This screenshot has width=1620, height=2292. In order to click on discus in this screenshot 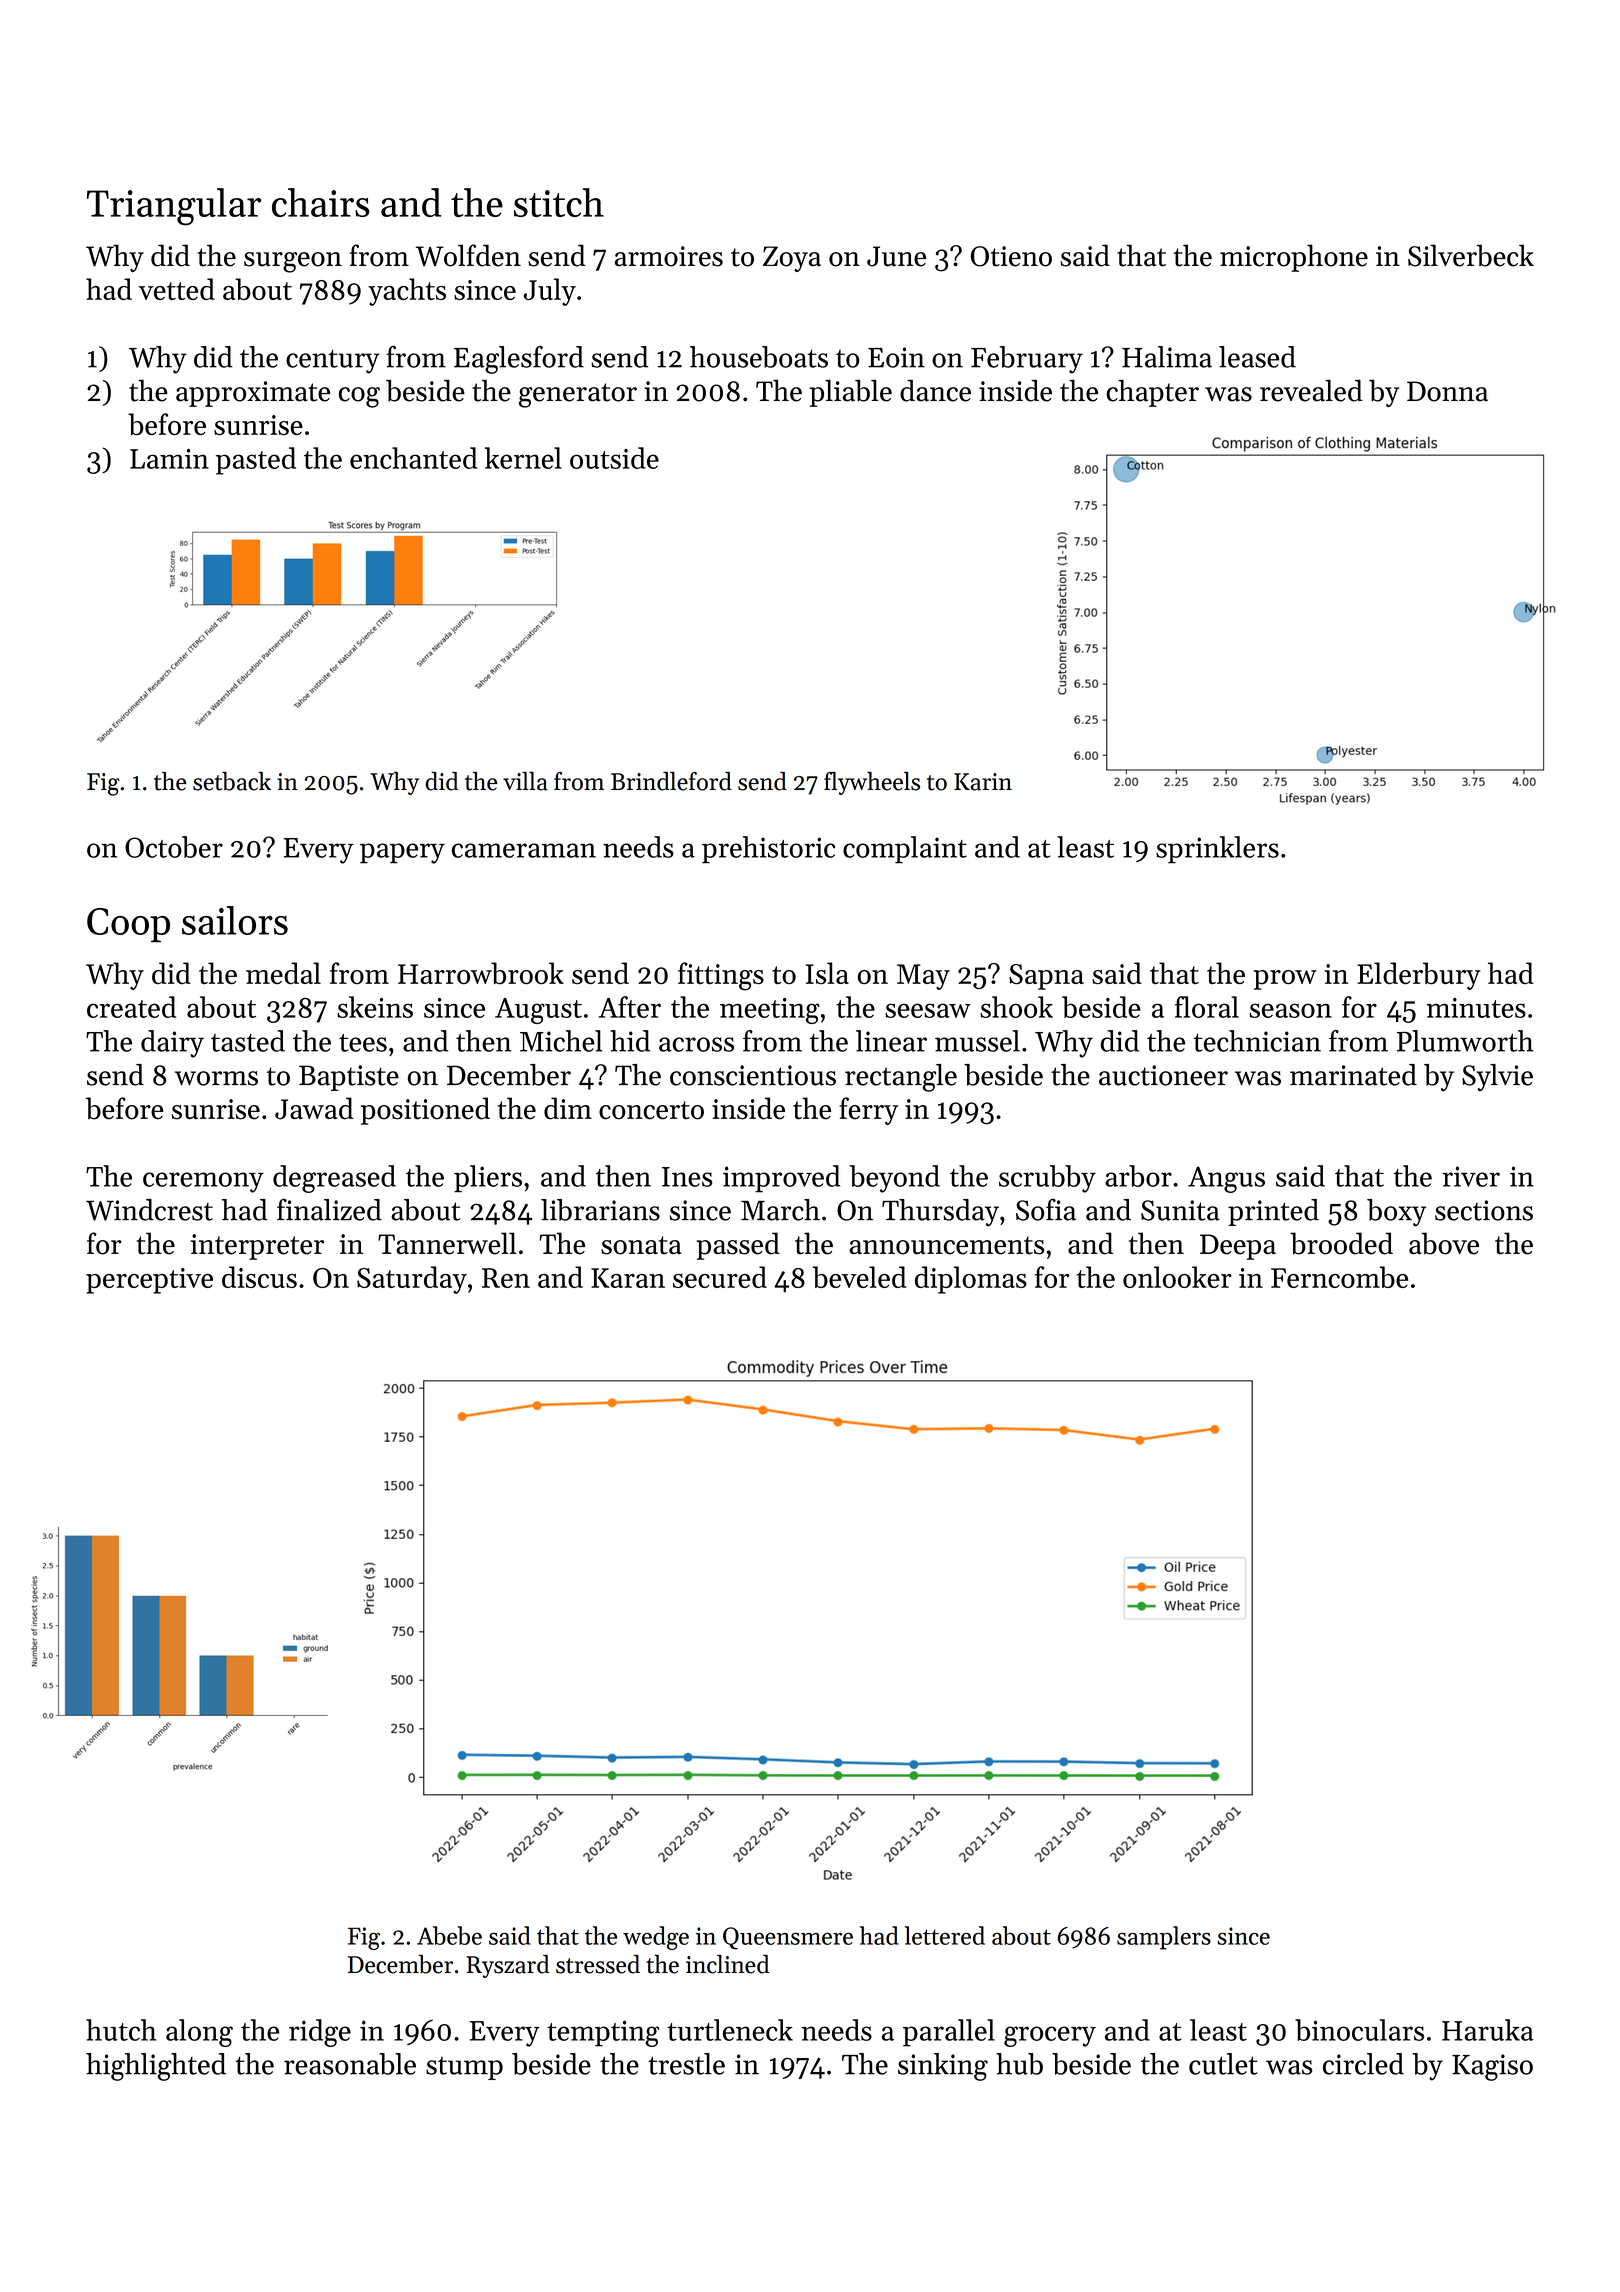, I will do `click(259, 1277)`.
